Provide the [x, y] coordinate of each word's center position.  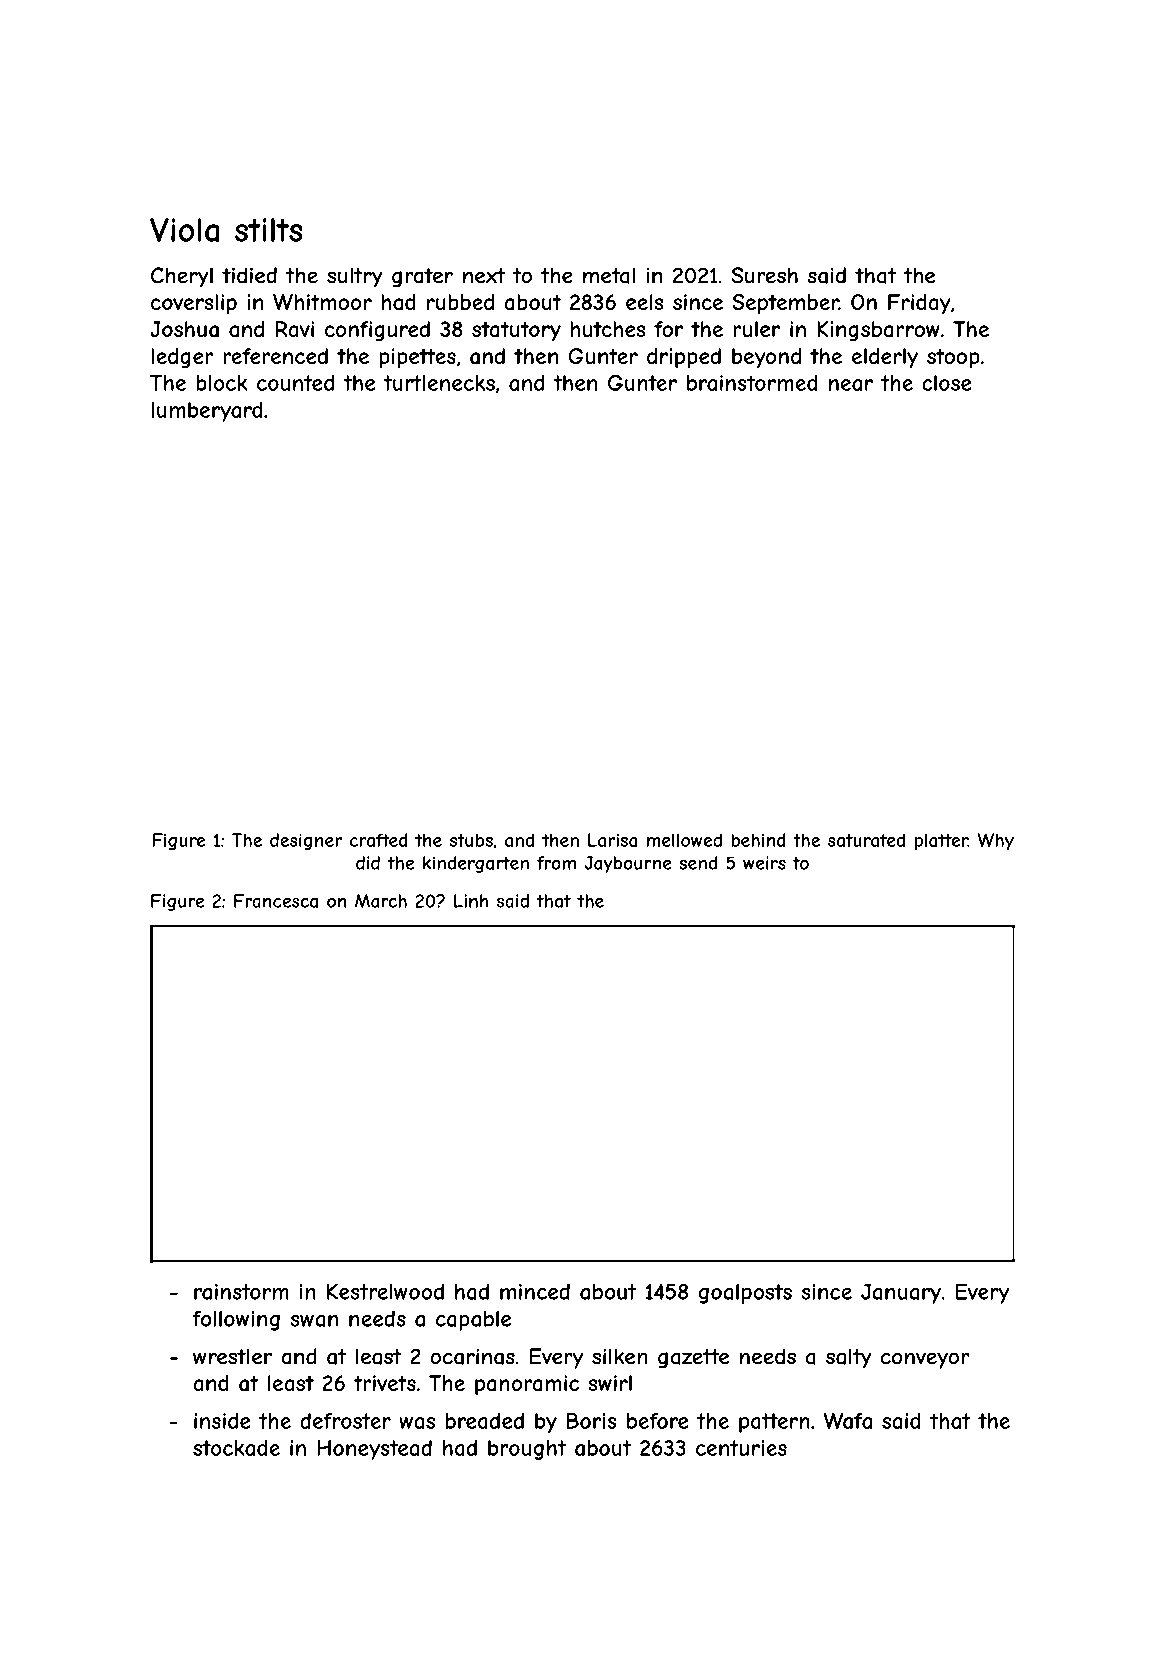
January [901, 1294]
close [947, 383]
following [236, 1321]
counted [295, 383]
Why [995, 842]
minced [535, 1291]
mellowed [684, 840]
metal [609, 275]
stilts [268, 230]
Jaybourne [628, 864]
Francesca [276, 901]
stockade [236, 1448]
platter [941, 841]
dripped [684, 358]
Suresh [764, 275]
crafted [379, 840]
